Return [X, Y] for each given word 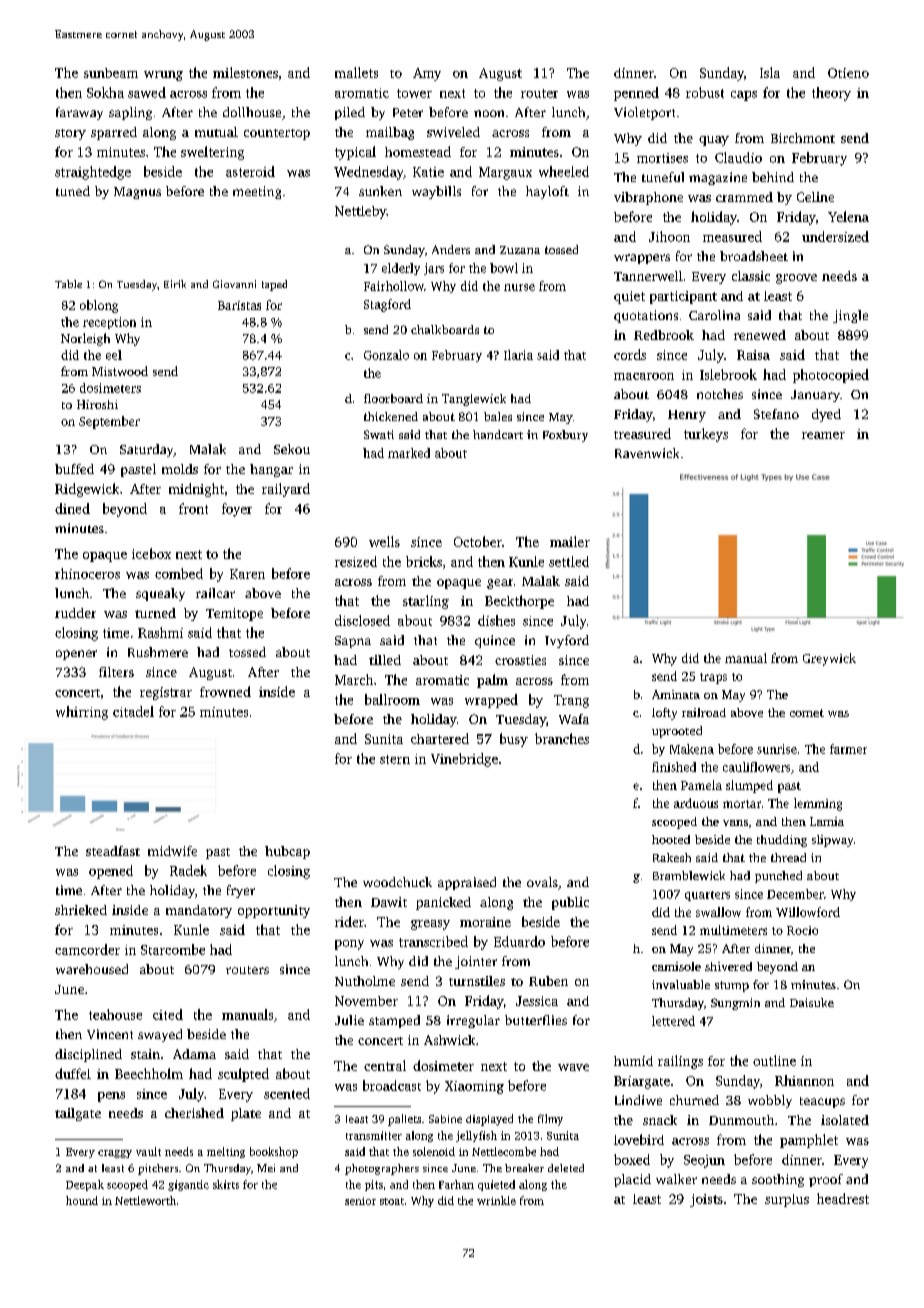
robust [705, 92]
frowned [225, 691]
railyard [286, 490]
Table [68, 284]
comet [807, 713]
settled [569, 561]
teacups [822, 1102]
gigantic [188, 1185]
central [385, 1065]
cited [168, 1014]
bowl [504, 268]
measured [732, 236]
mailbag [390, 133]
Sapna [353, 642]
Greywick [829, 659]
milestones [245, 72]
